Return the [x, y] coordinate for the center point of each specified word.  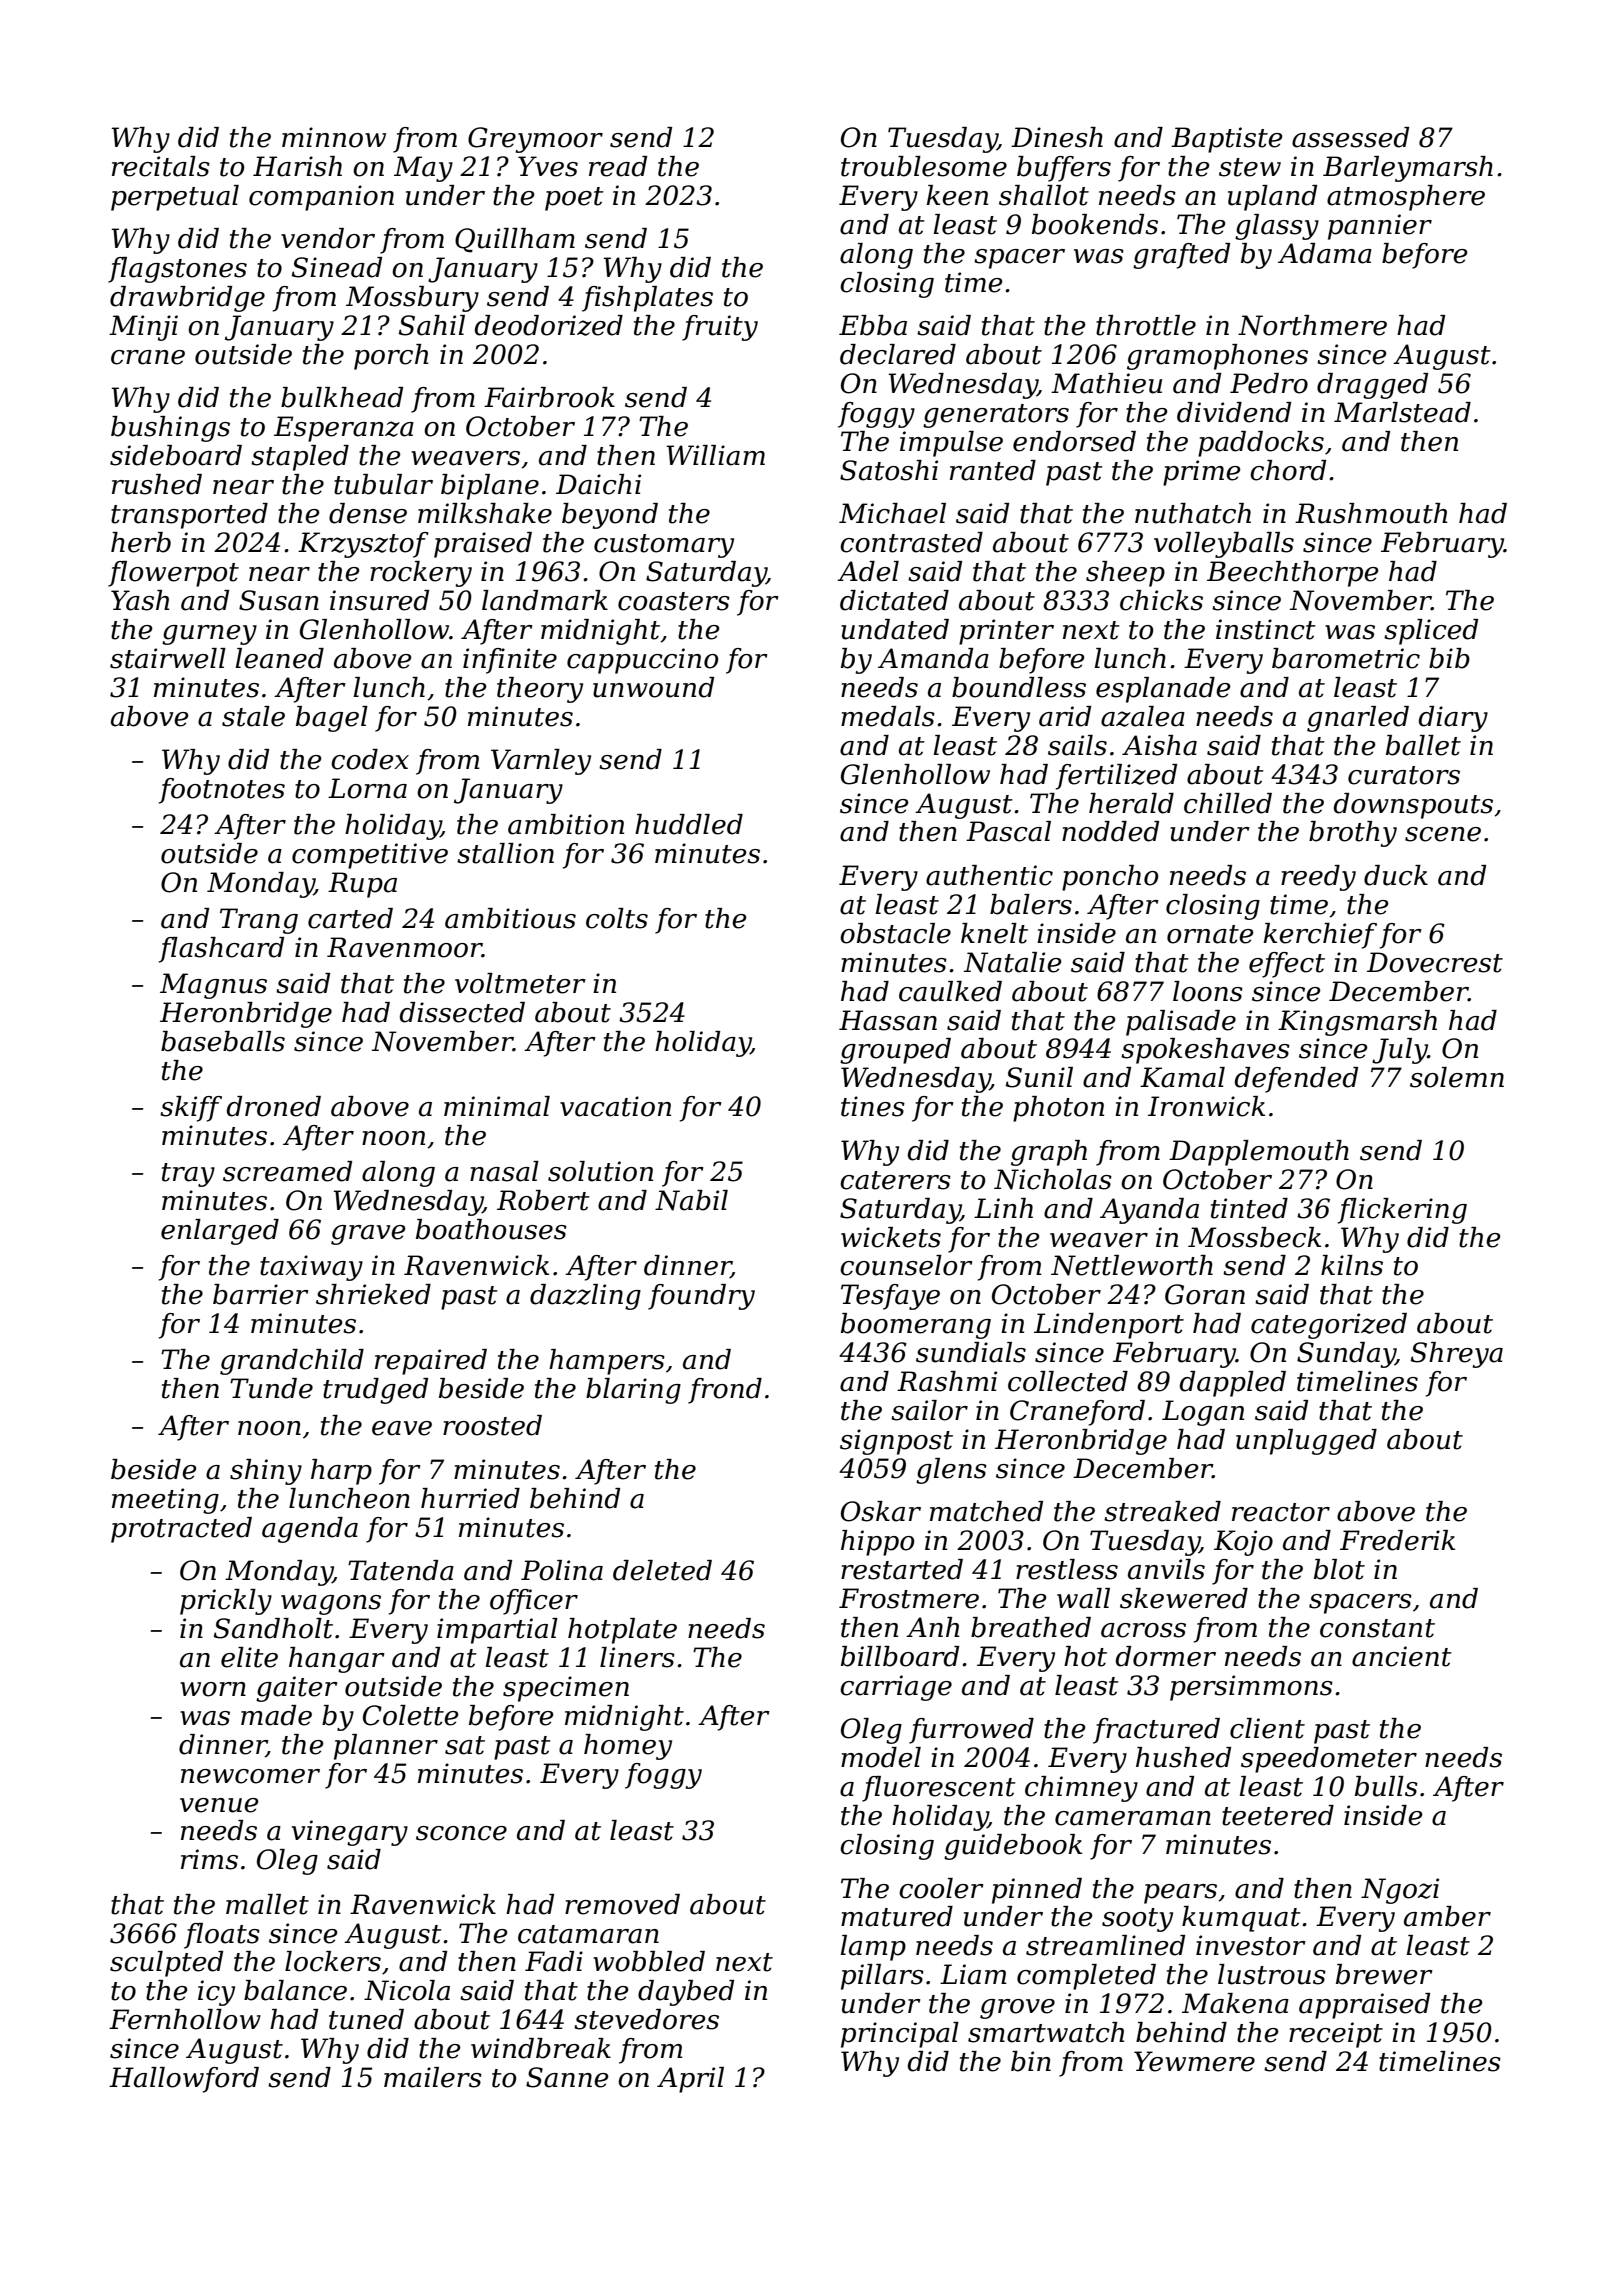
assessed [1350, 137]
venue [219, 1805]
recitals [161, 166]
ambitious [510, 918]
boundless [1019, 687]
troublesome [924, 166]
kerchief [1320, 936]
